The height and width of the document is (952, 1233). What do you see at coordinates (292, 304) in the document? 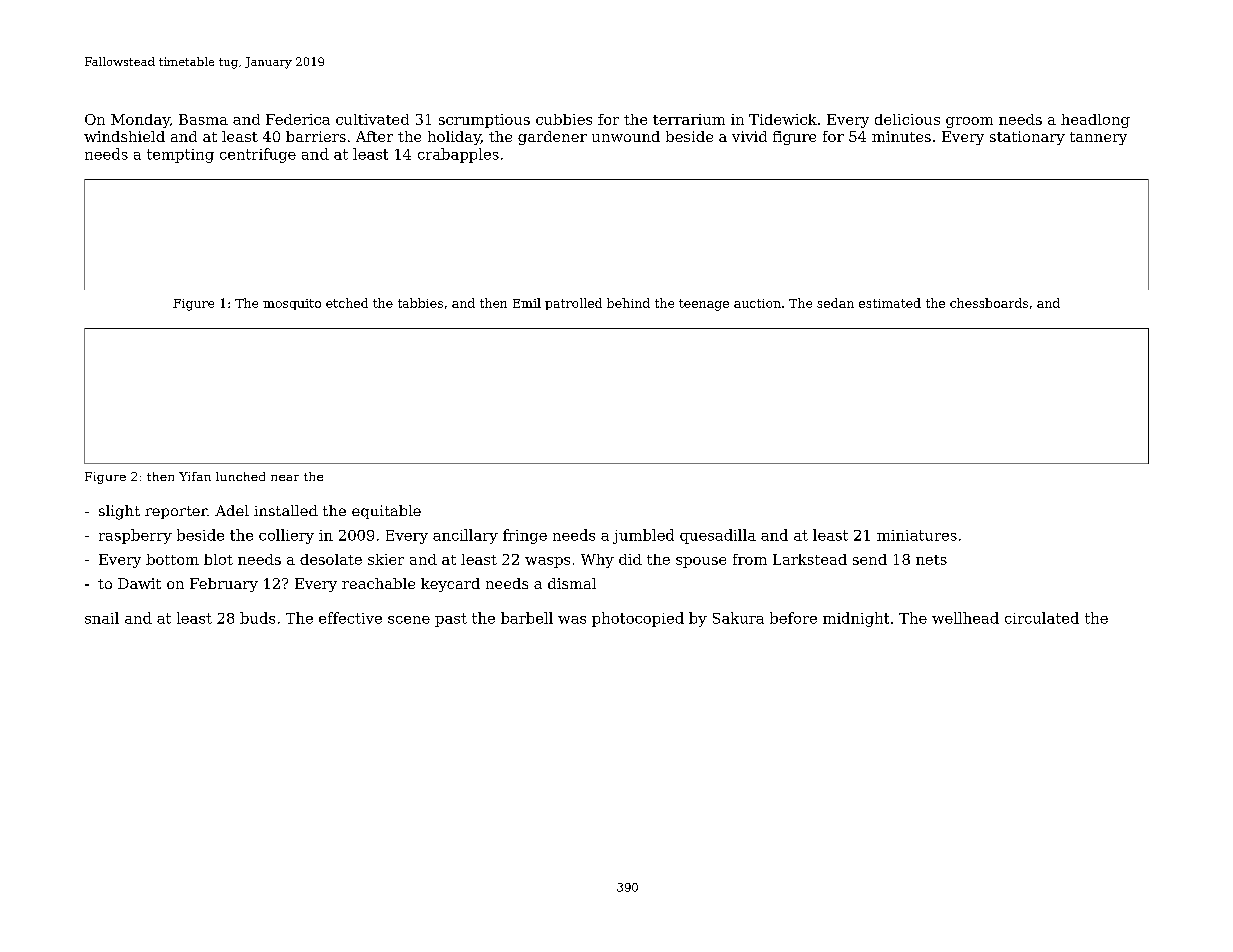
I see `mosquito` at bounding box center [292, 304].
